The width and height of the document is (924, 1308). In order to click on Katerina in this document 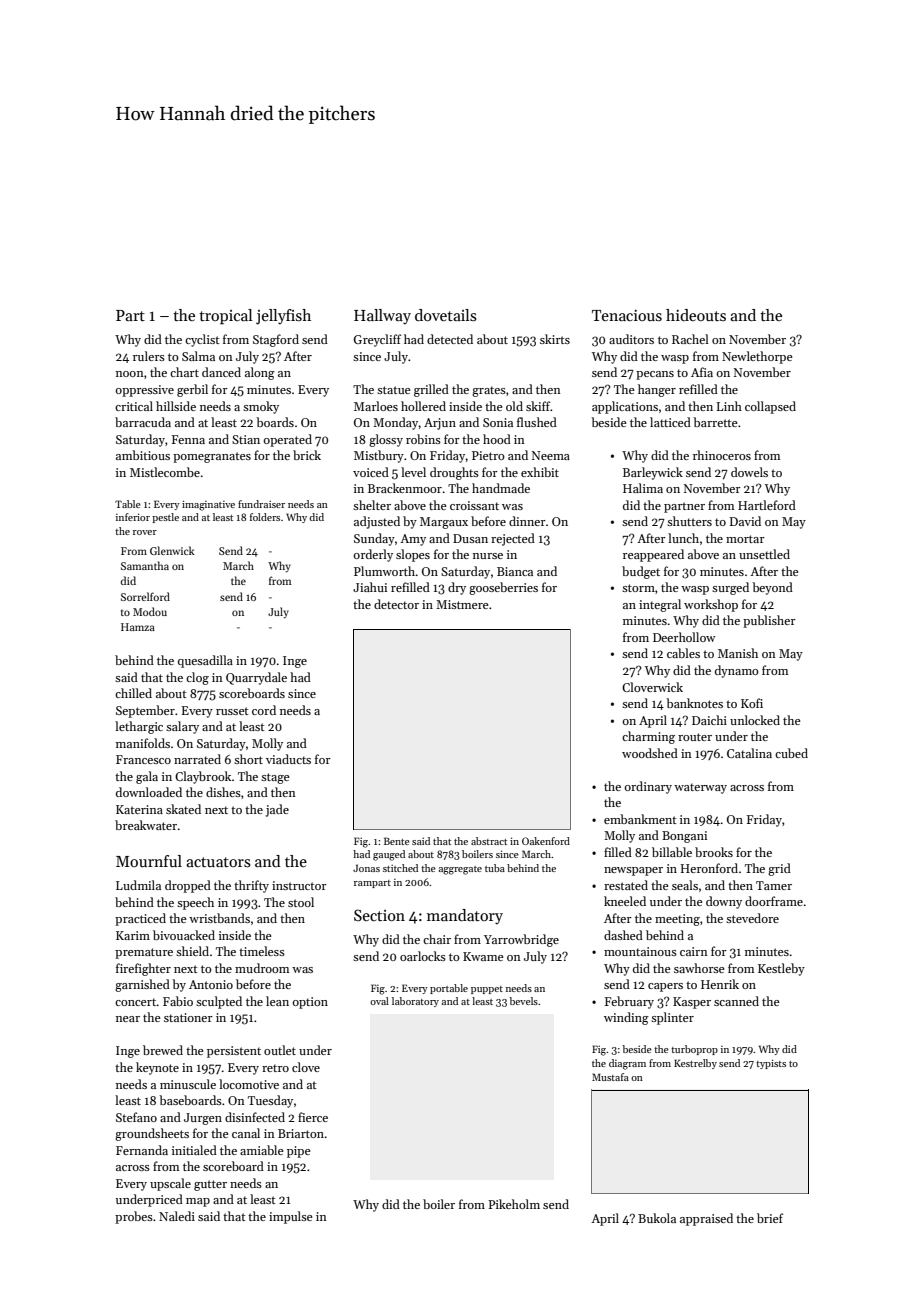, I will do `click(139, 809)`.
